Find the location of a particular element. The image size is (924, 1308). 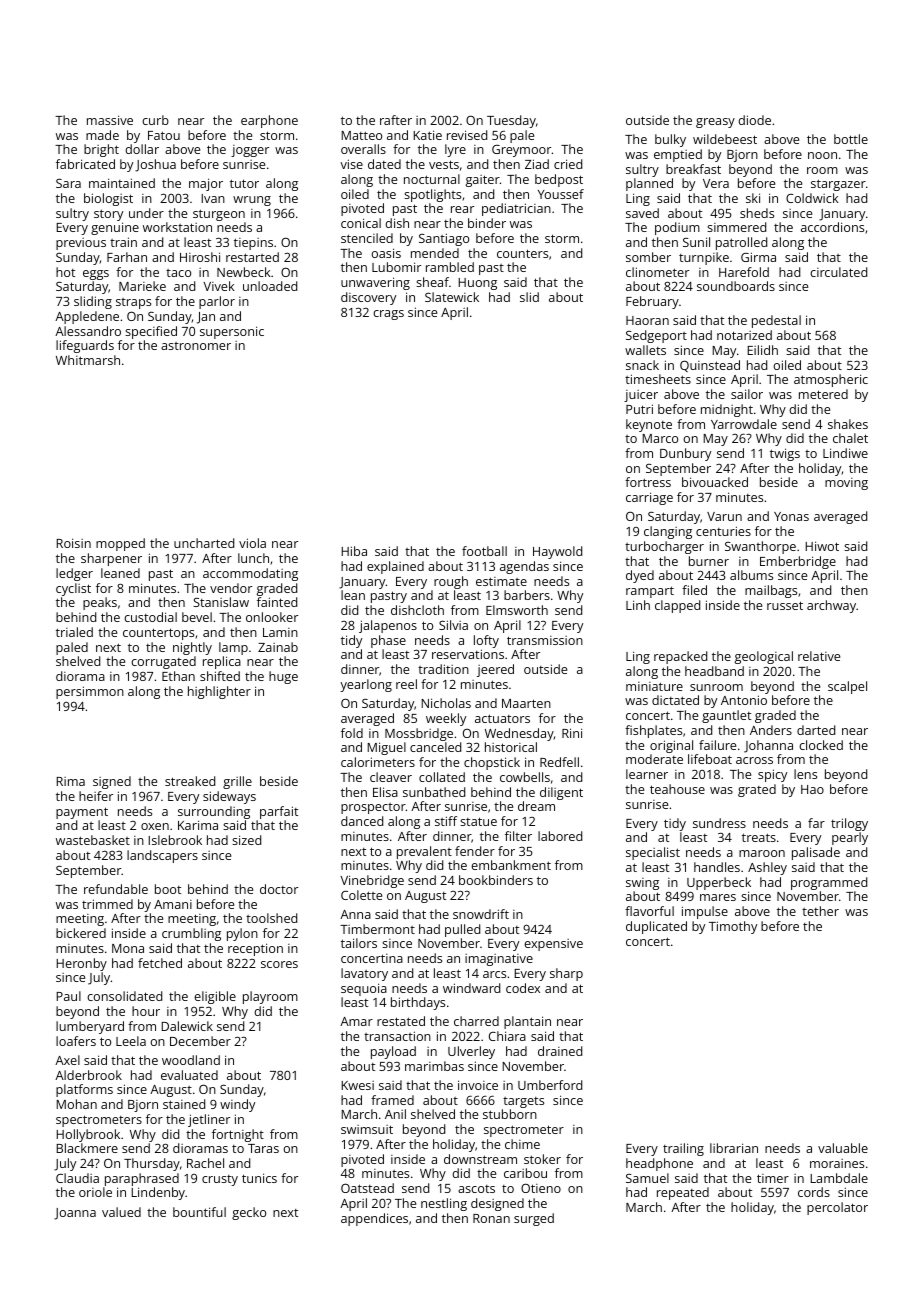

diode is located at coordinates (754, 120).
